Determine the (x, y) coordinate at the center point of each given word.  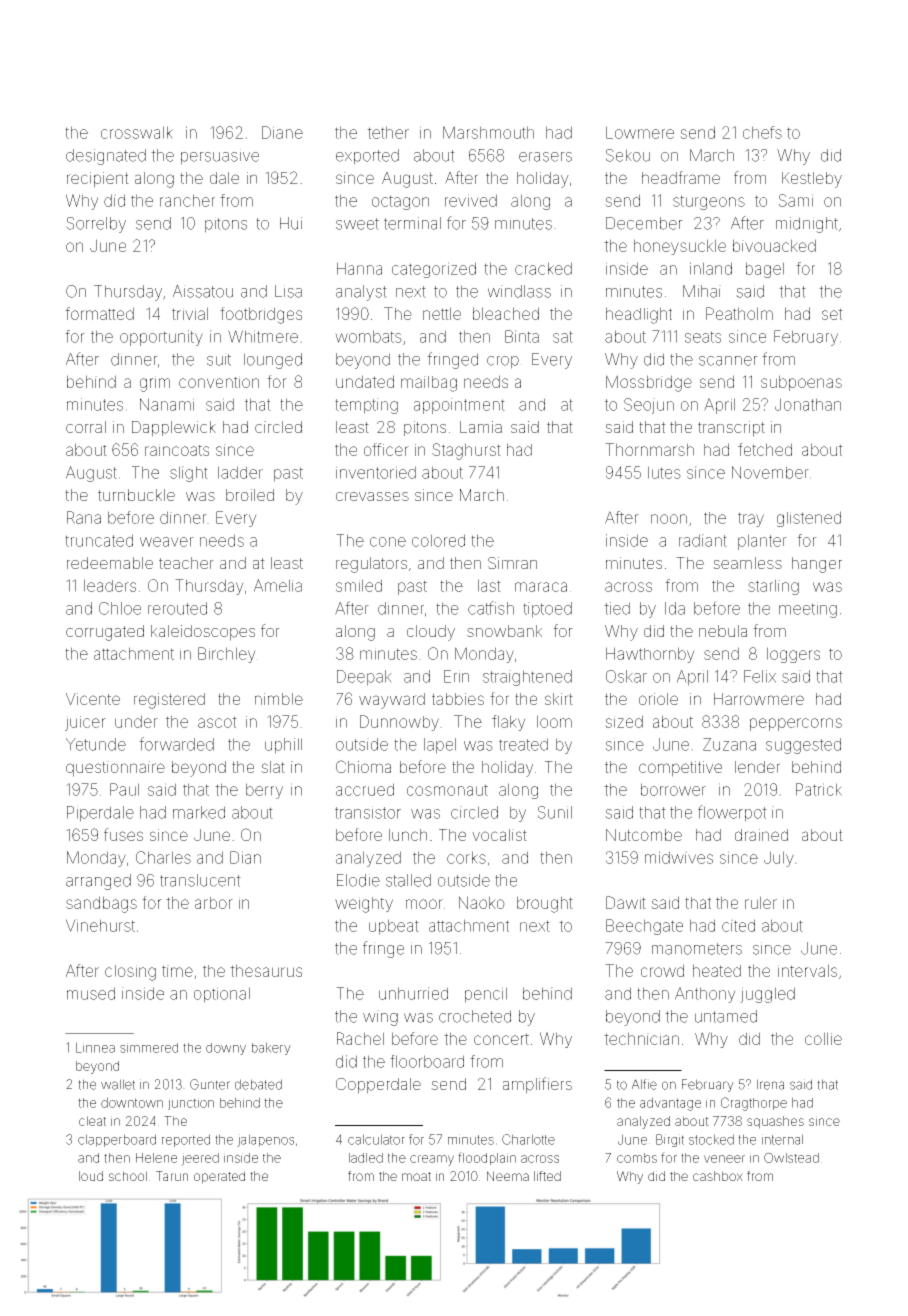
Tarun (172, 1176)
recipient (98, 180)
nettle (442, 313)
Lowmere (640, 132)
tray (751, 519)
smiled (359, 585)
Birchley (227, 655)
